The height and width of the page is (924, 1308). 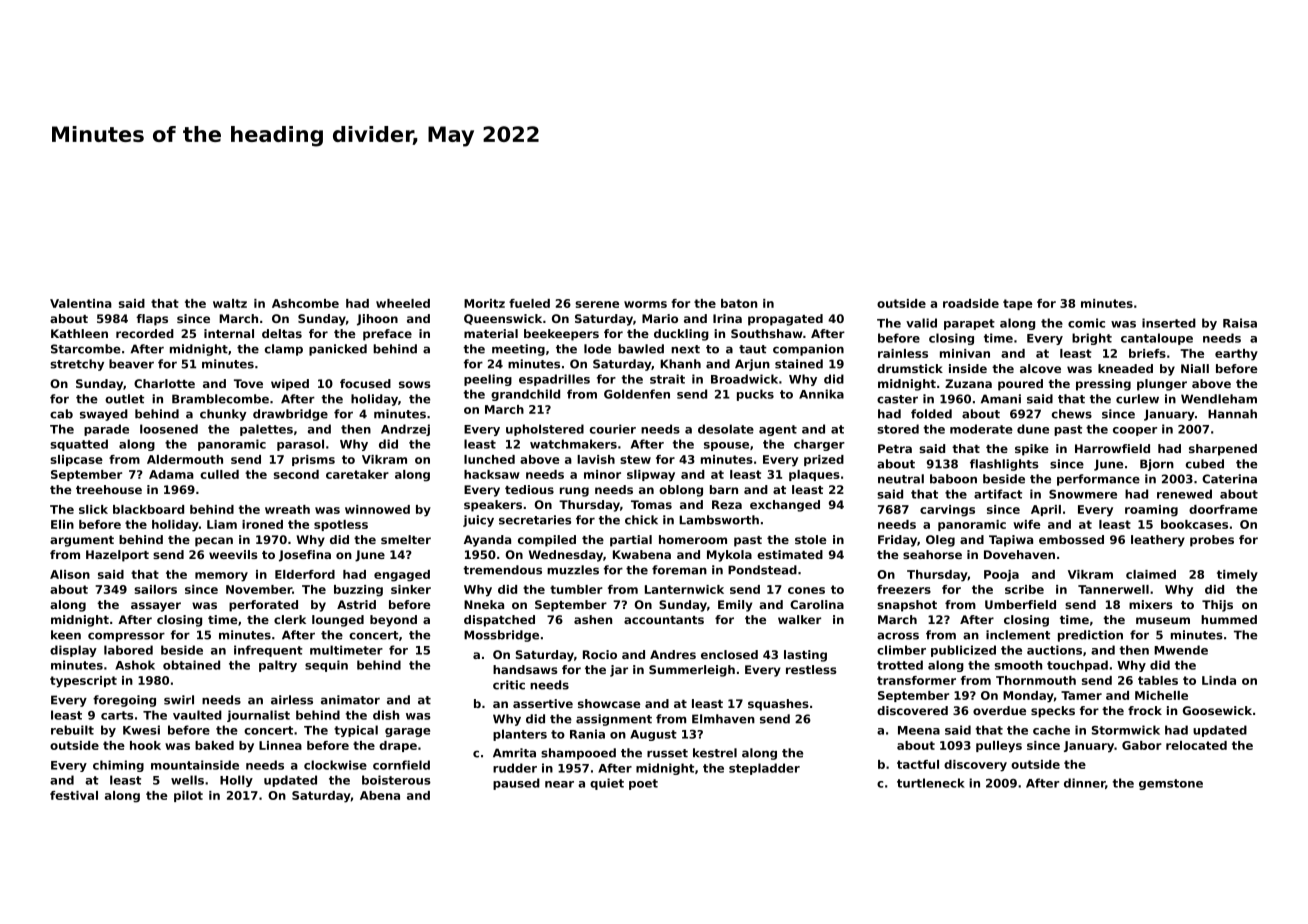 I want to click on spike, so click(x=1032, y=450).
